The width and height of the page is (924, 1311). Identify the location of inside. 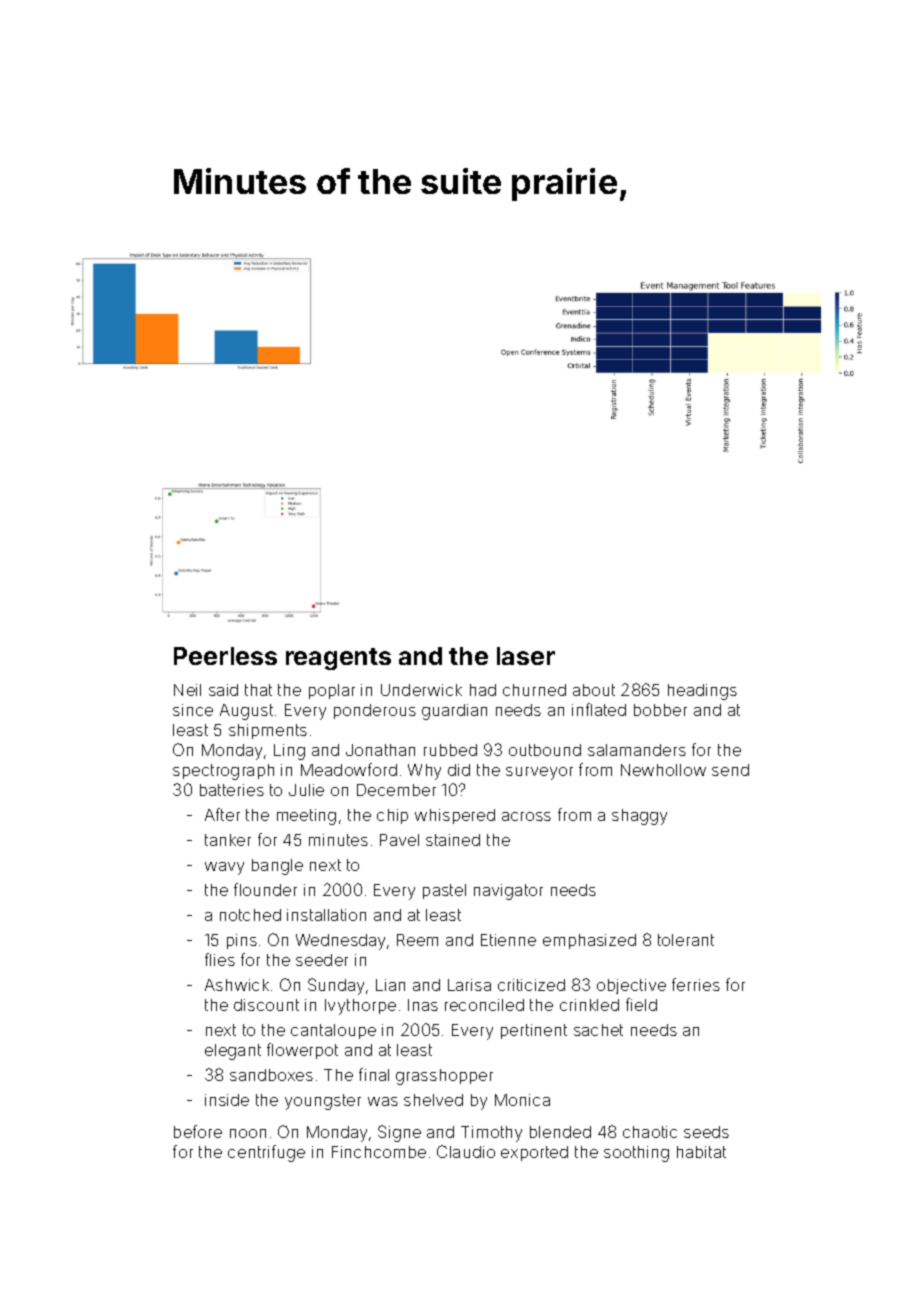
(227, 1100).
